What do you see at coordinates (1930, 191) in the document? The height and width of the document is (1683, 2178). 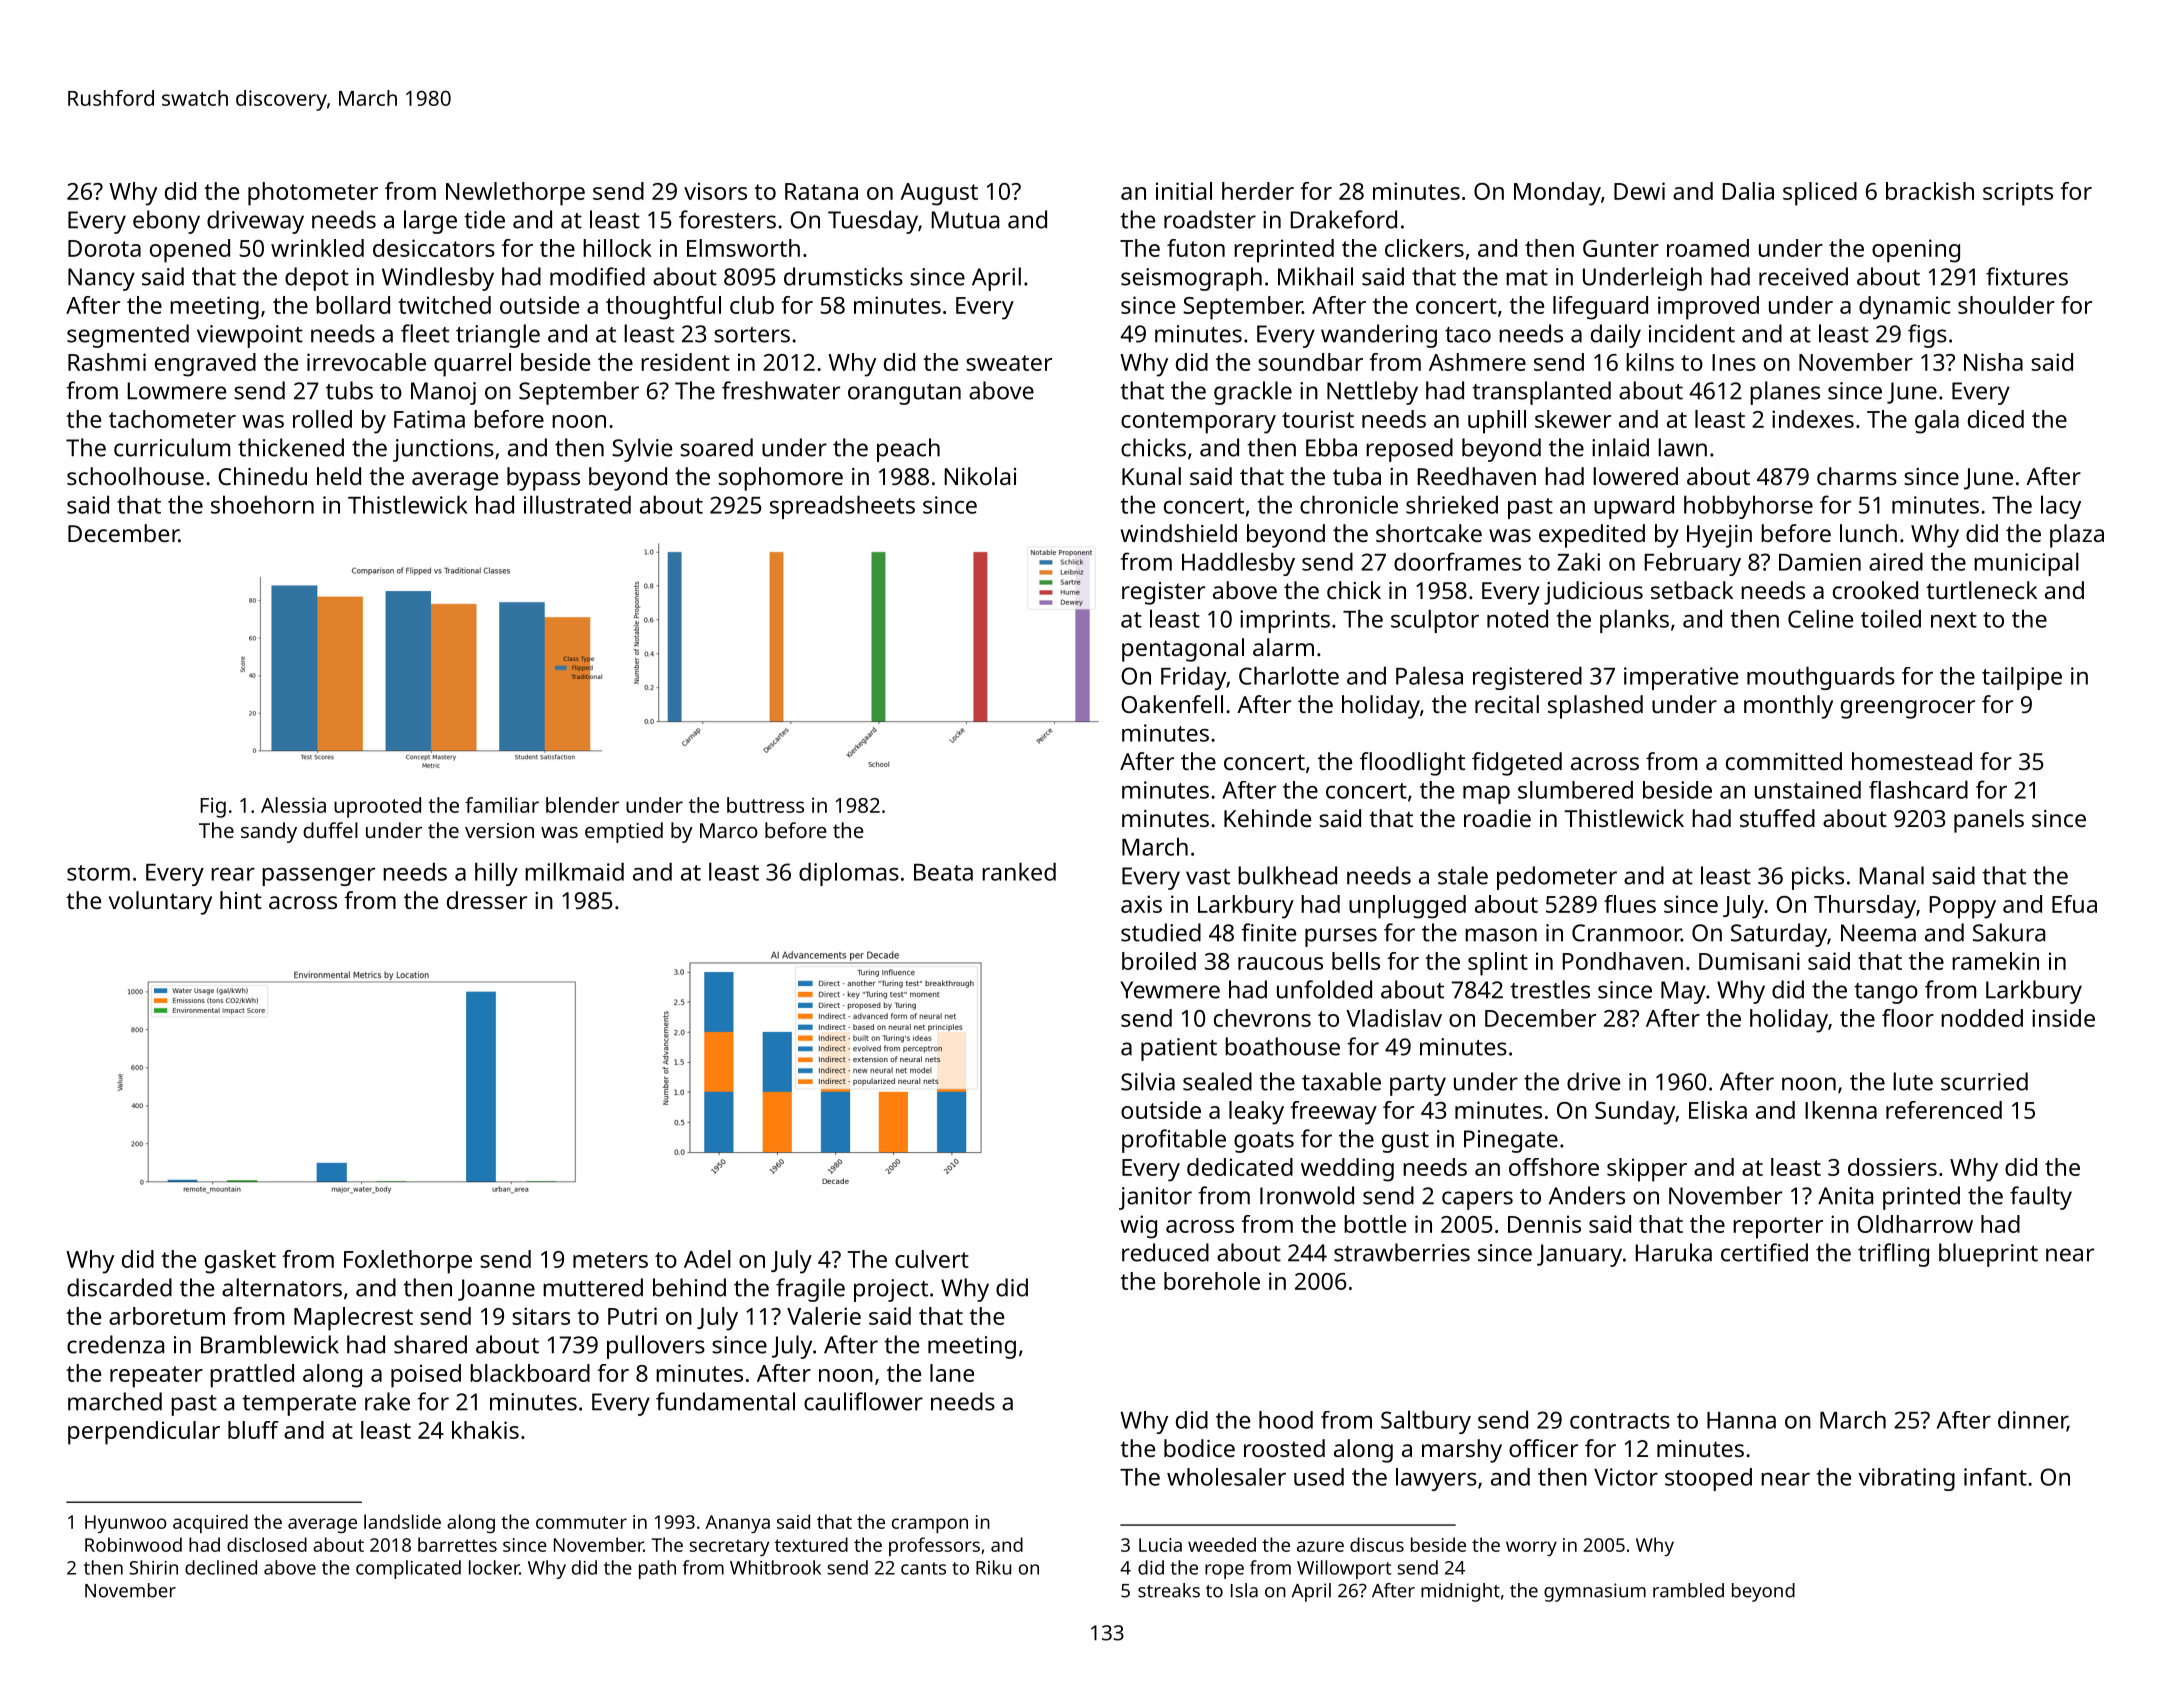 I see `brackish` at bounding box center [1930, 191].
